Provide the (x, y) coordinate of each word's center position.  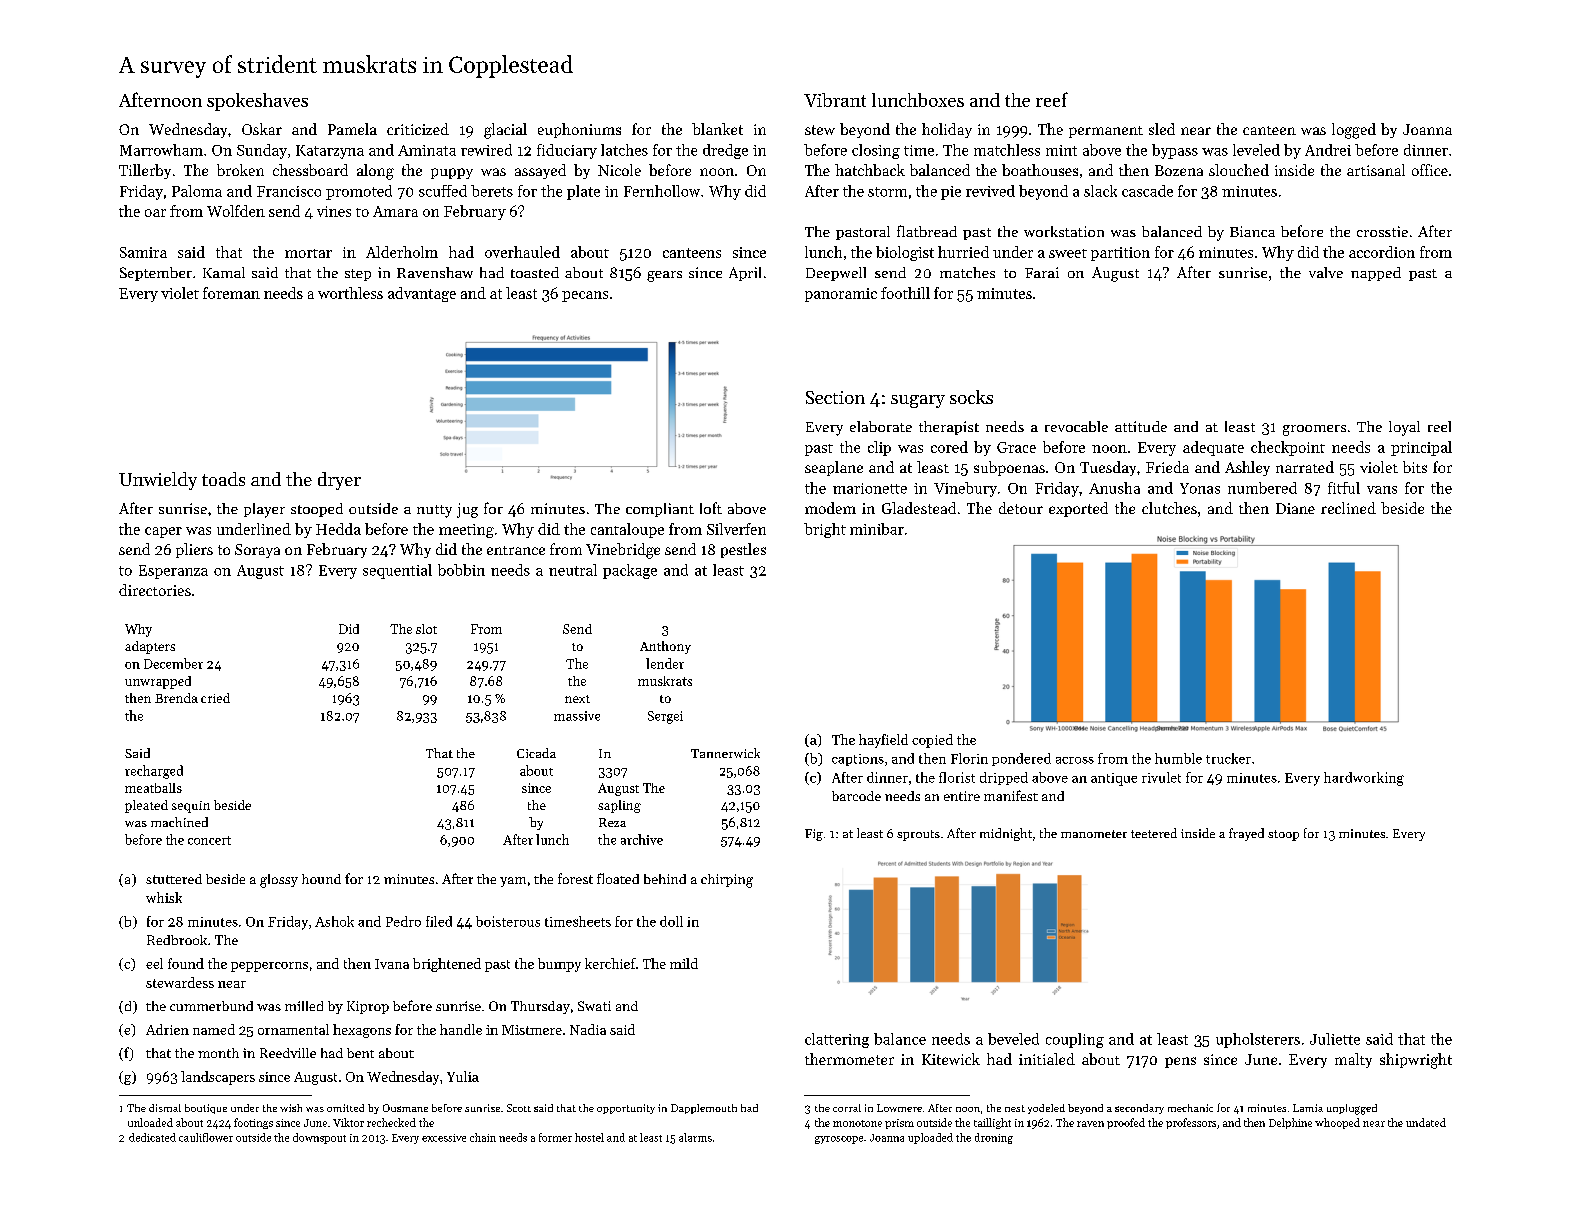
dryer (339, 481)
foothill (905, 293)
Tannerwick (725, 753)
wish (291, 1108)
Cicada (536, 753)
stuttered (174, 879)
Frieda (1167, 467)
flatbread (927, 231)
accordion (1382, 252)
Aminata (427, 150)
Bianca (1252, 231)
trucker (1228, 758)
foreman (231, 293)
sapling (619, 806)
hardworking (1364, 779)
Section (835, 397)
